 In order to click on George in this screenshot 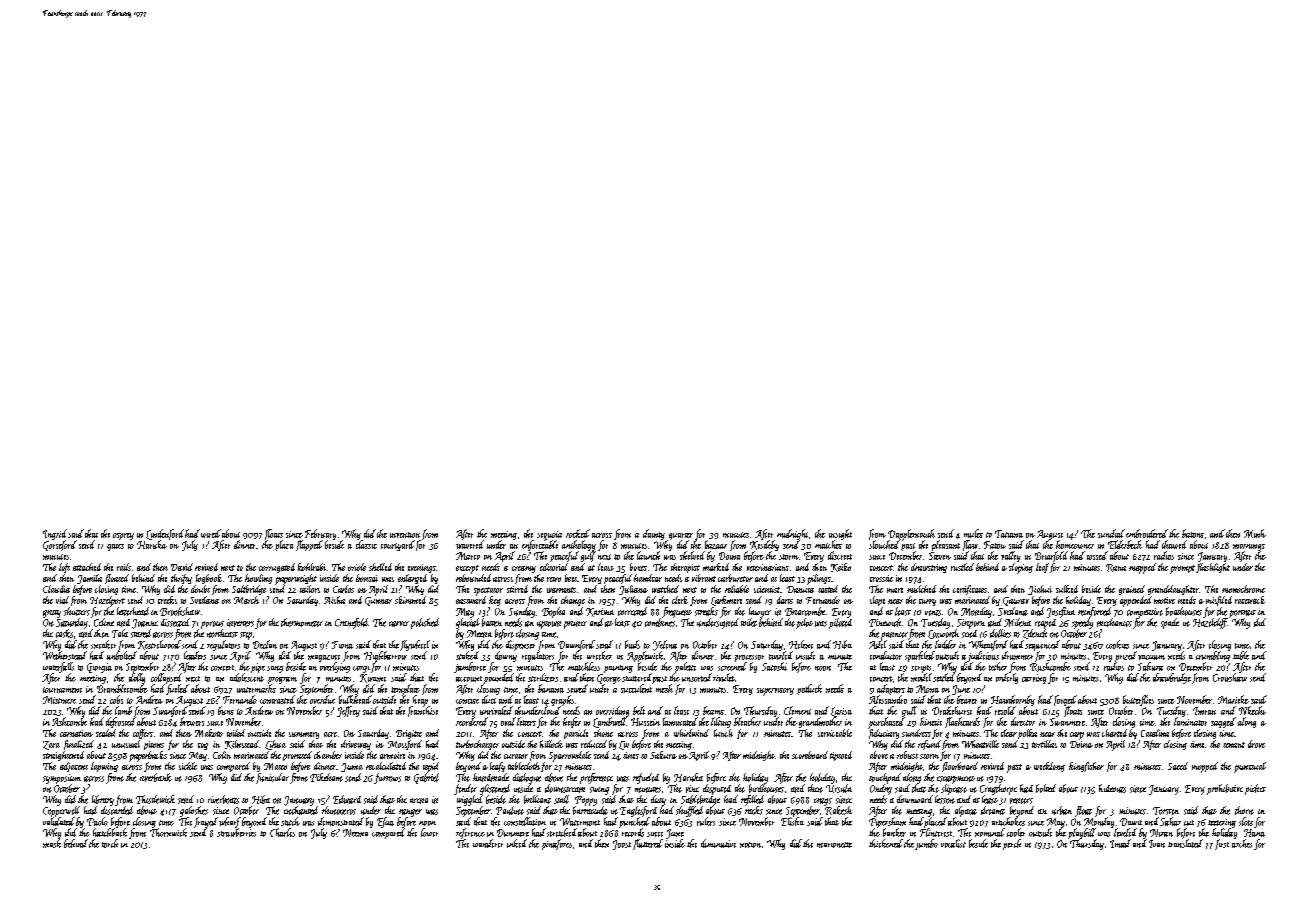, I will do `click(609, 679)`.
